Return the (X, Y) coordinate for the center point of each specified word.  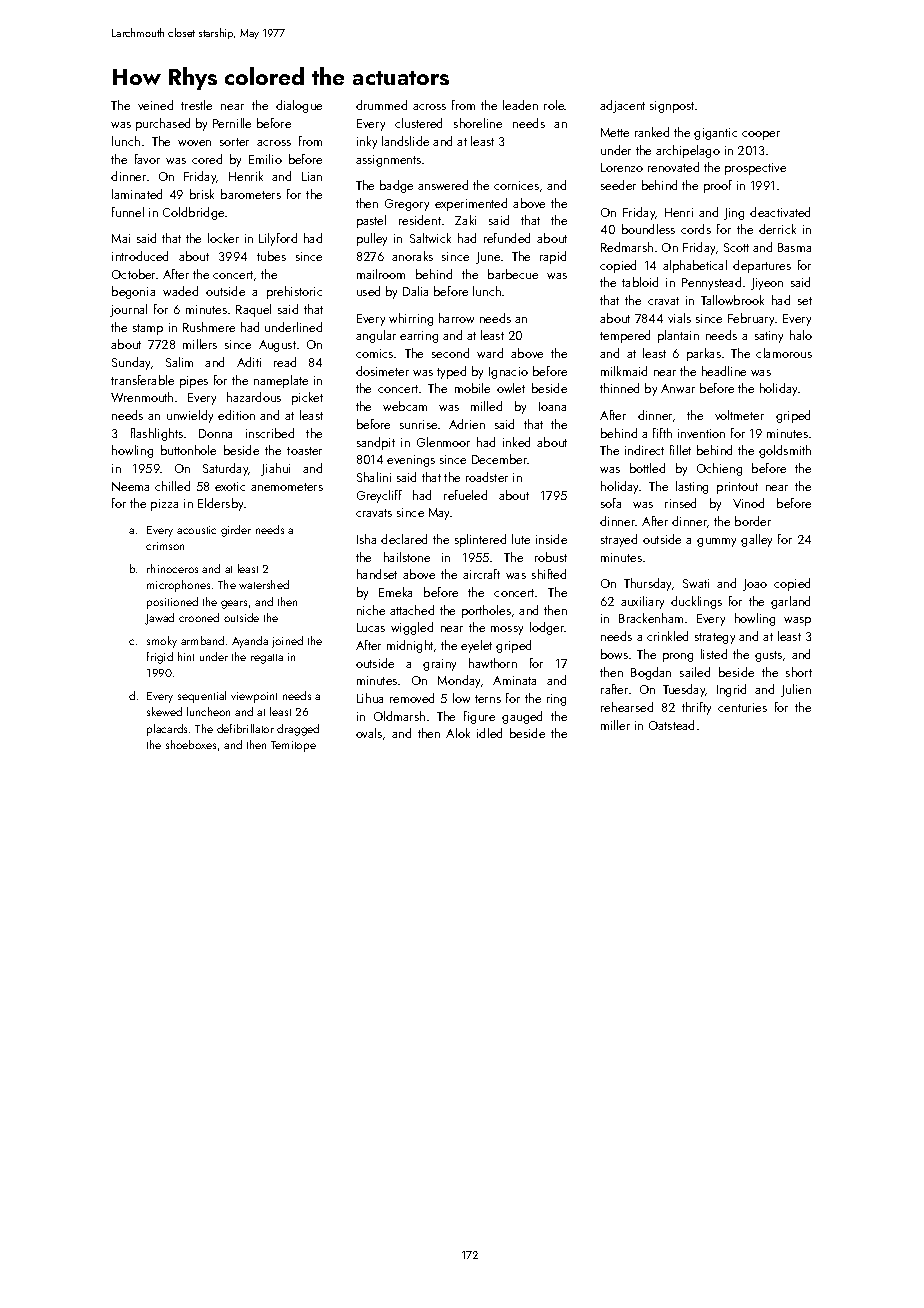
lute (521, 539)
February (752, 319)
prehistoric (294, 292)
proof (718, 186)
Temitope (293, 746)
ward (490, 353)
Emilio (265, 159)
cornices (516, 185)
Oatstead (671, 725)
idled (489, 733)
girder (236, 531)
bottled (647, 468)
